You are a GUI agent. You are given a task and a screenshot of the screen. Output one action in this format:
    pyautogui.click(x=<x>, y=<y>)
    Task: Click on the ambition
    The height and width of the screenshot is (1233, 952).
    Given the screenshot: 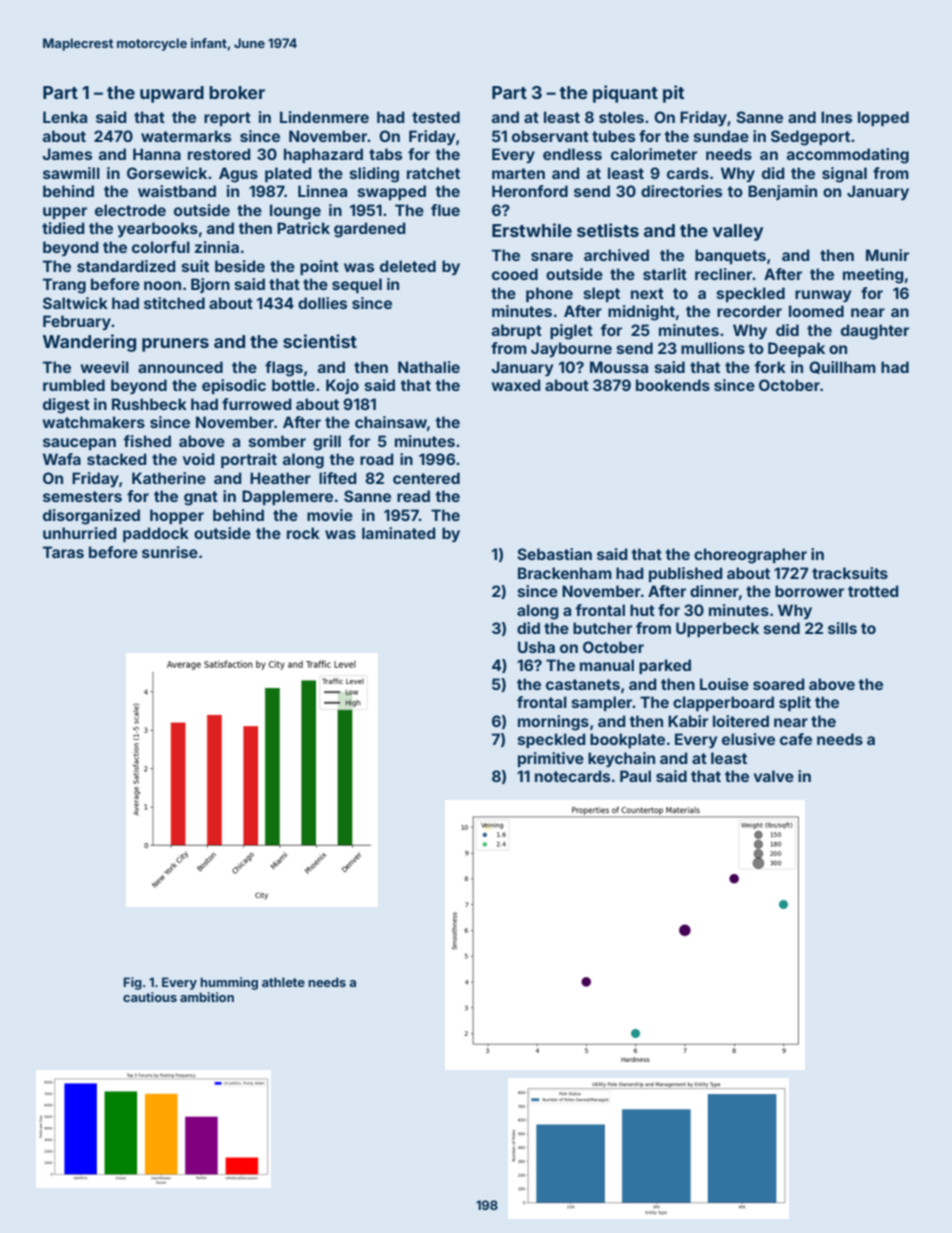 What is the action you would take?
    pyautogui.click(x=207, y=997)
